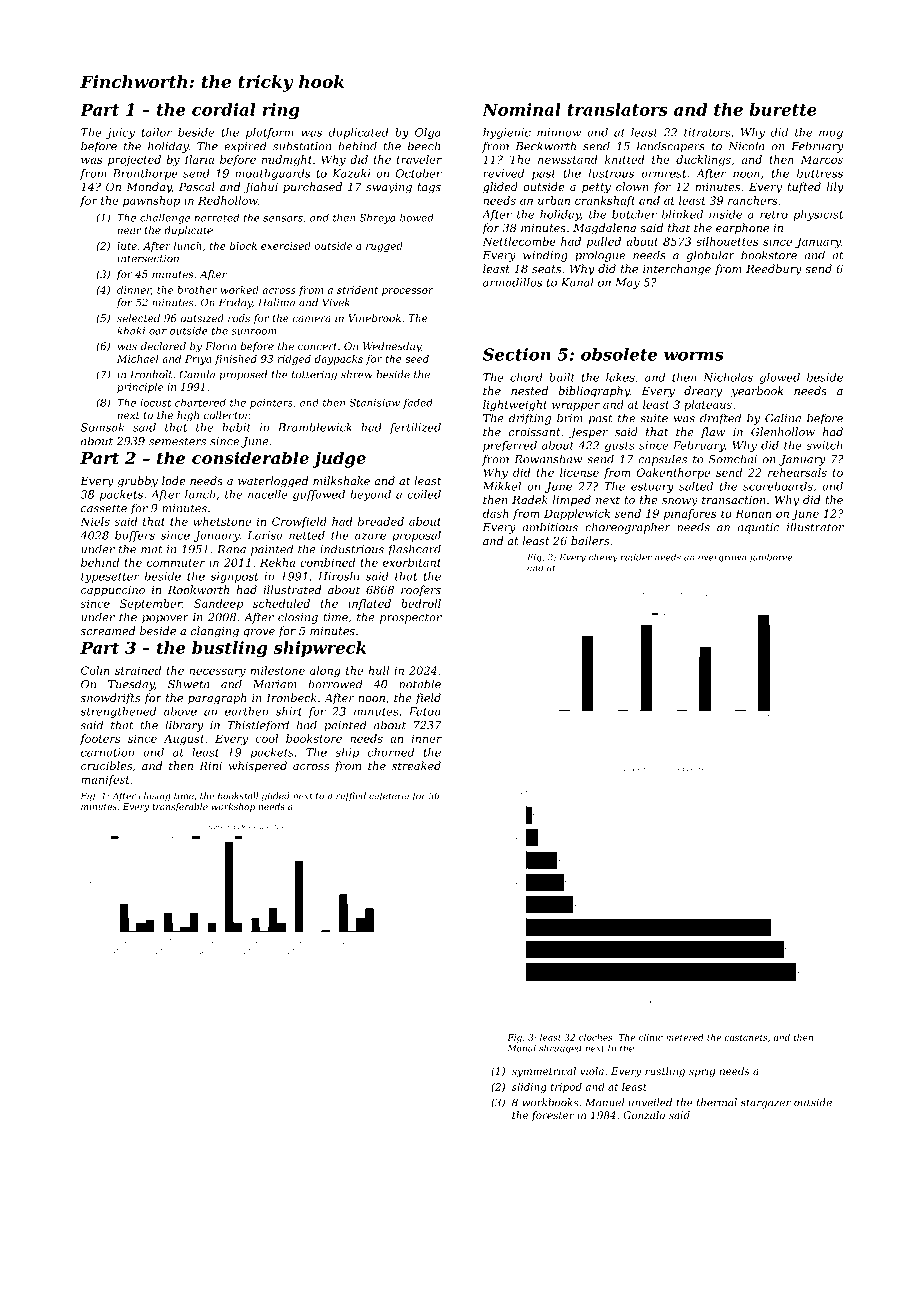  Describe the element at coordinates (529, 1088) in the screenshot. I see `sliding` at that location.
